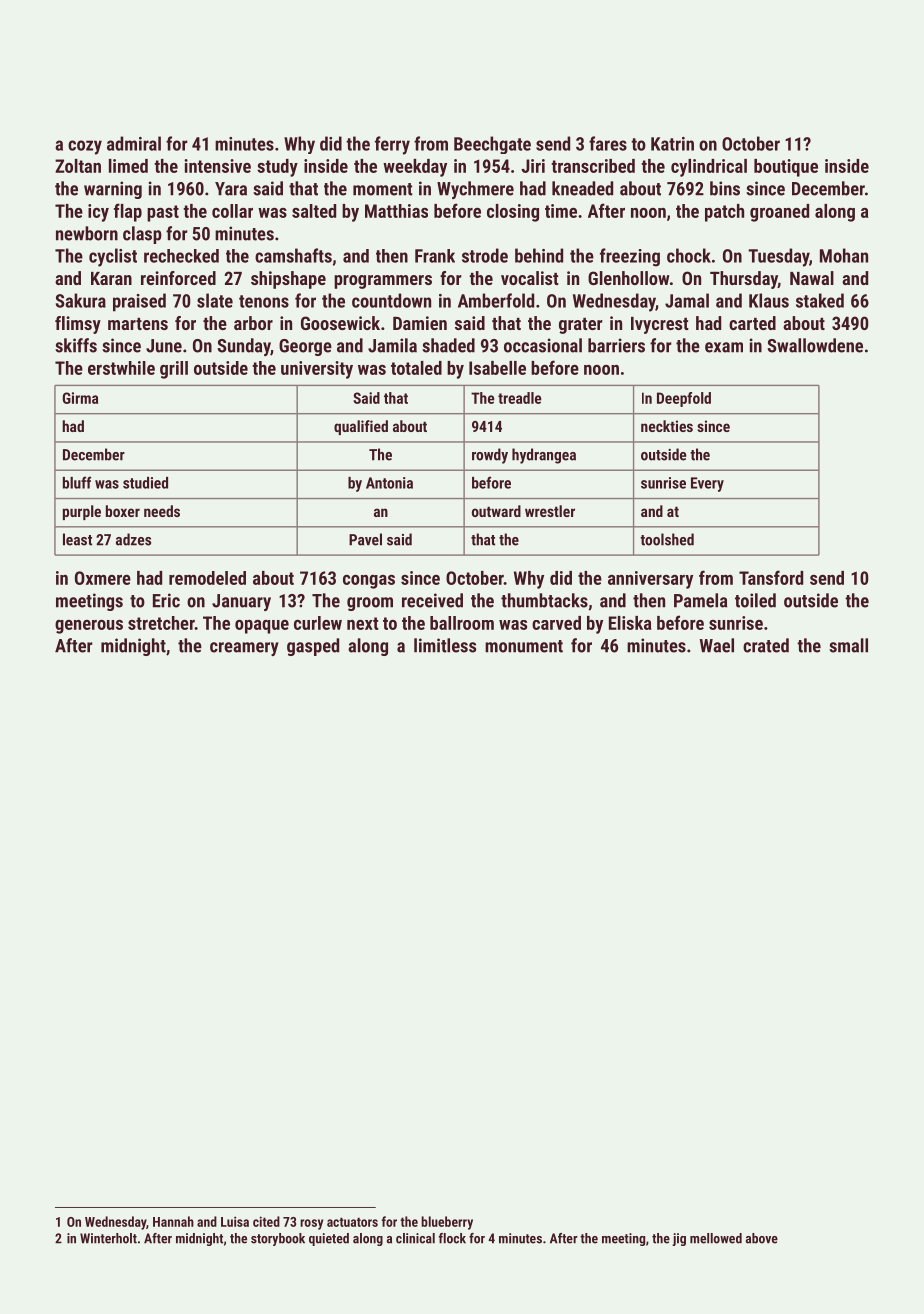  I want to click on generous, so click(89, 627).
